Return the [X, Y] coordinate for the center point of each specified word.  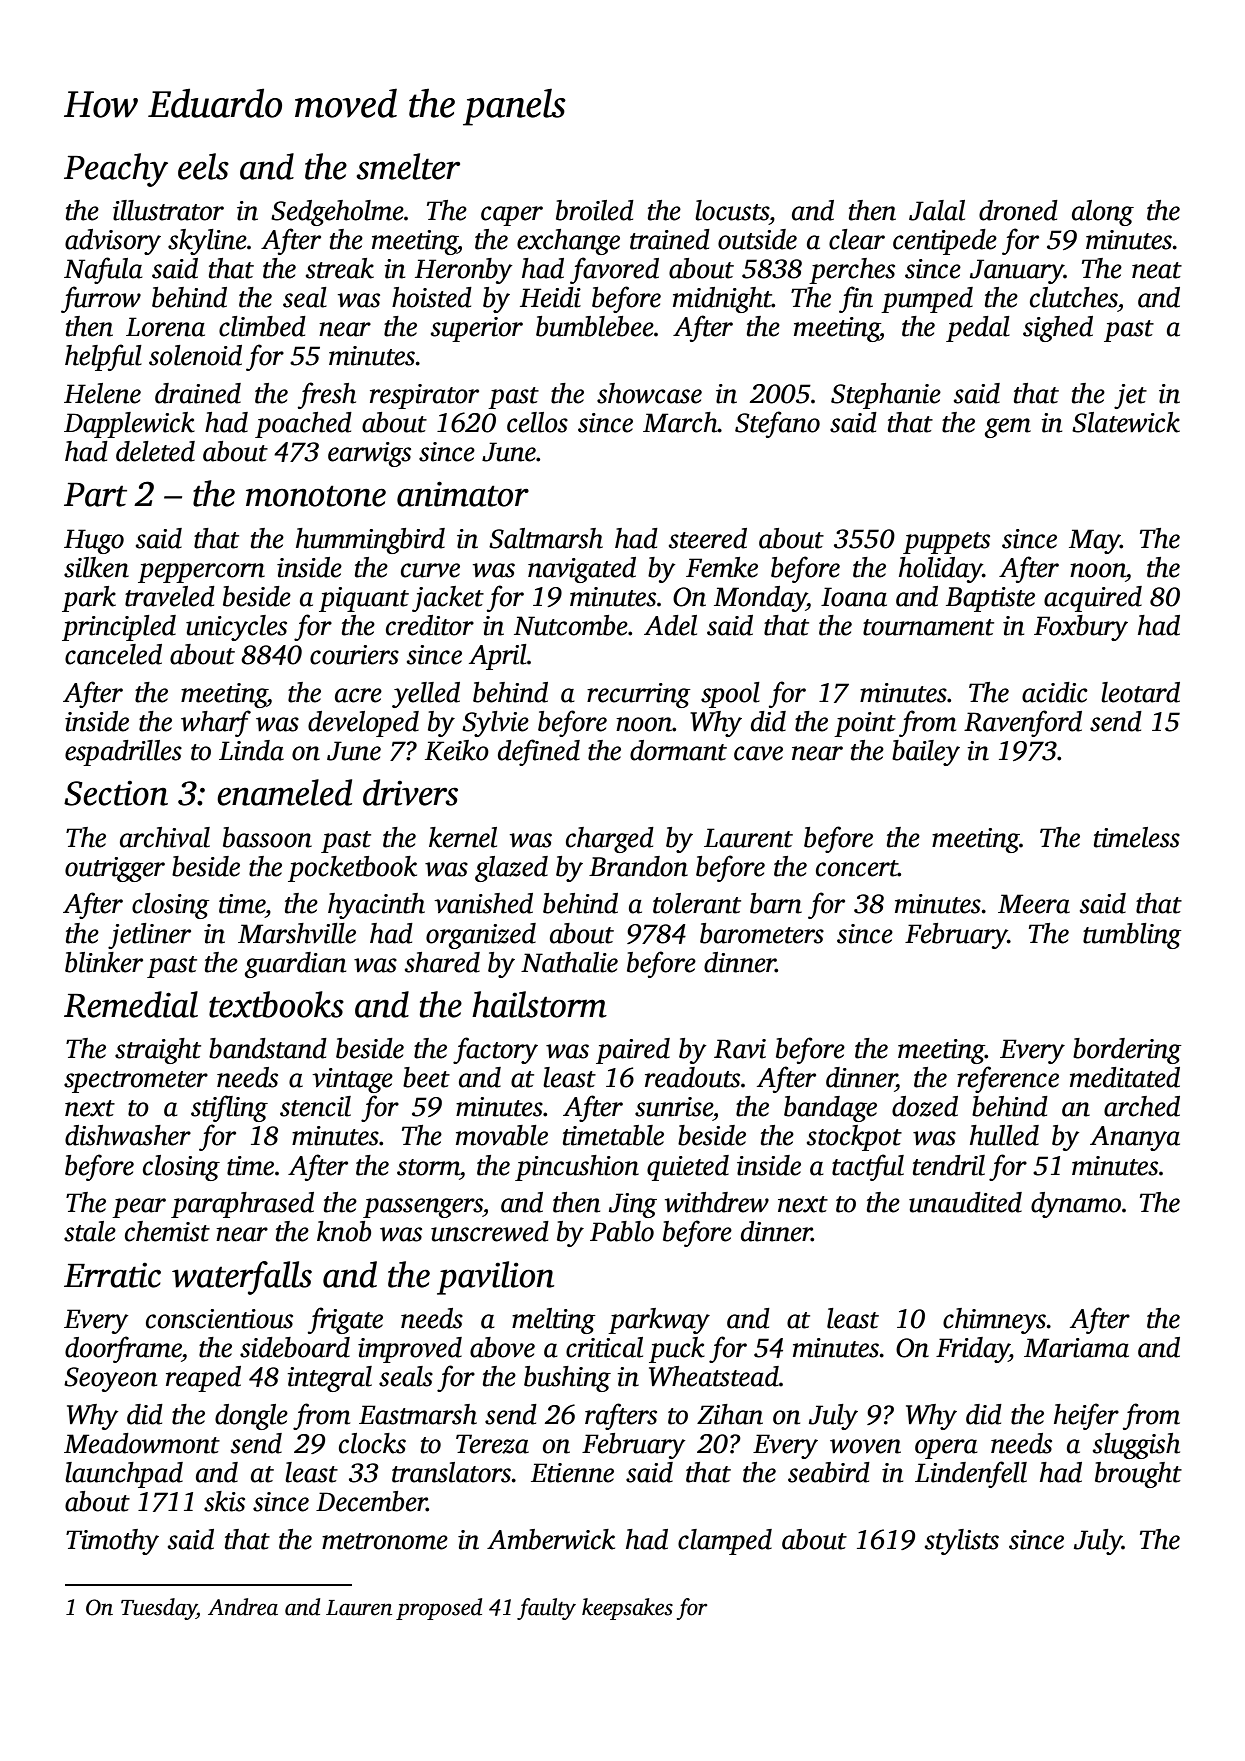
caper [512, 216]
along [1103, 213]
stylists [962, 1542]
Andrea [243, 1607]
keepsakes [627, 1609]
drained [198, 393]
